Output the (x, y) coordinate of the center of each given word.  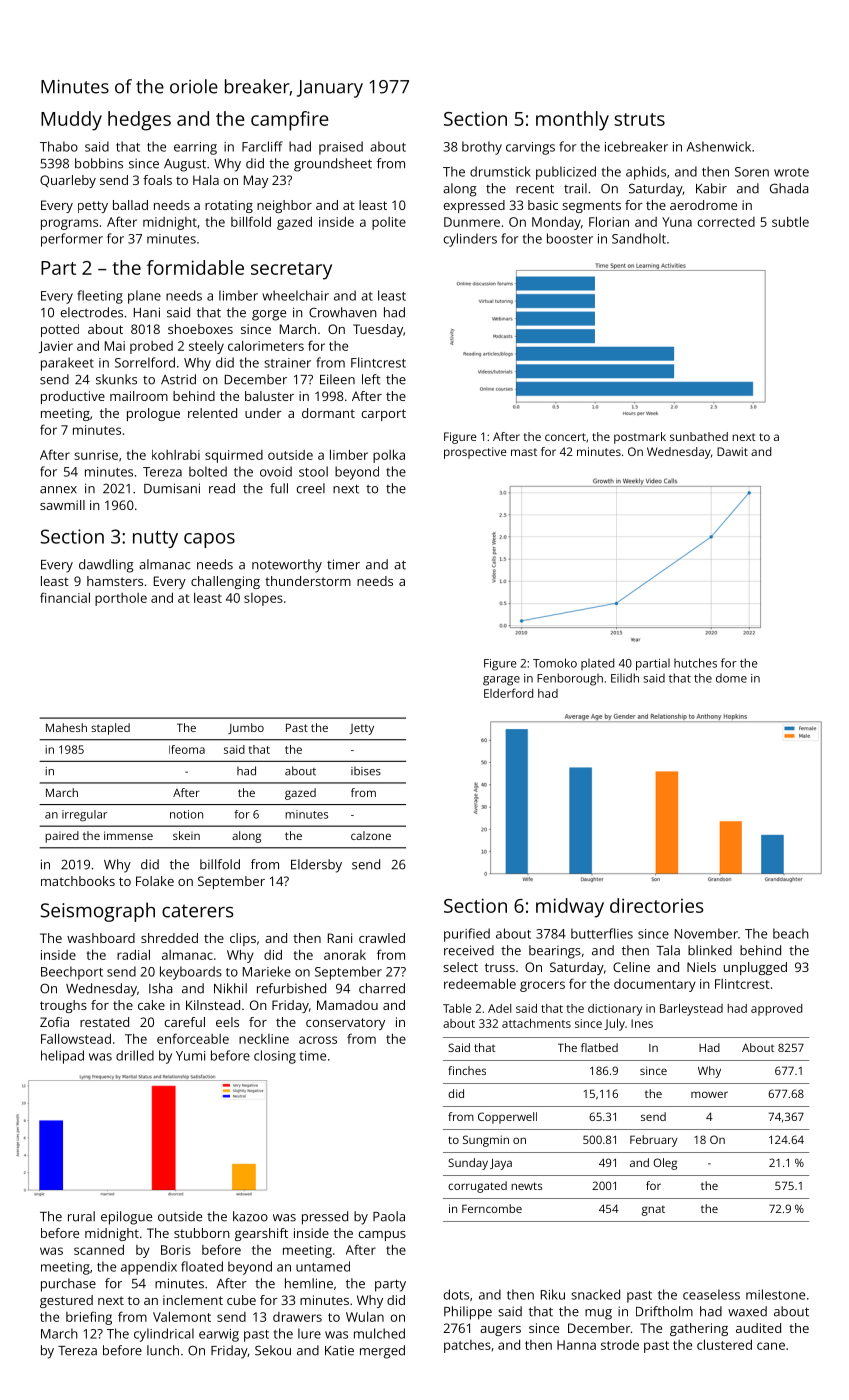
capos (209, 540)
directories (656, 905)
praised (341, 148)
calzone (371, 835)
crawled (382, 938)
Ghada (789, 188)
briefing (89, 1318)
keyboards (191, 973)
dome (731, 678)
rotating (229, 206)
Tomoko (555, 663)
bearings (555, 952)
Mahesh (66, 727)
